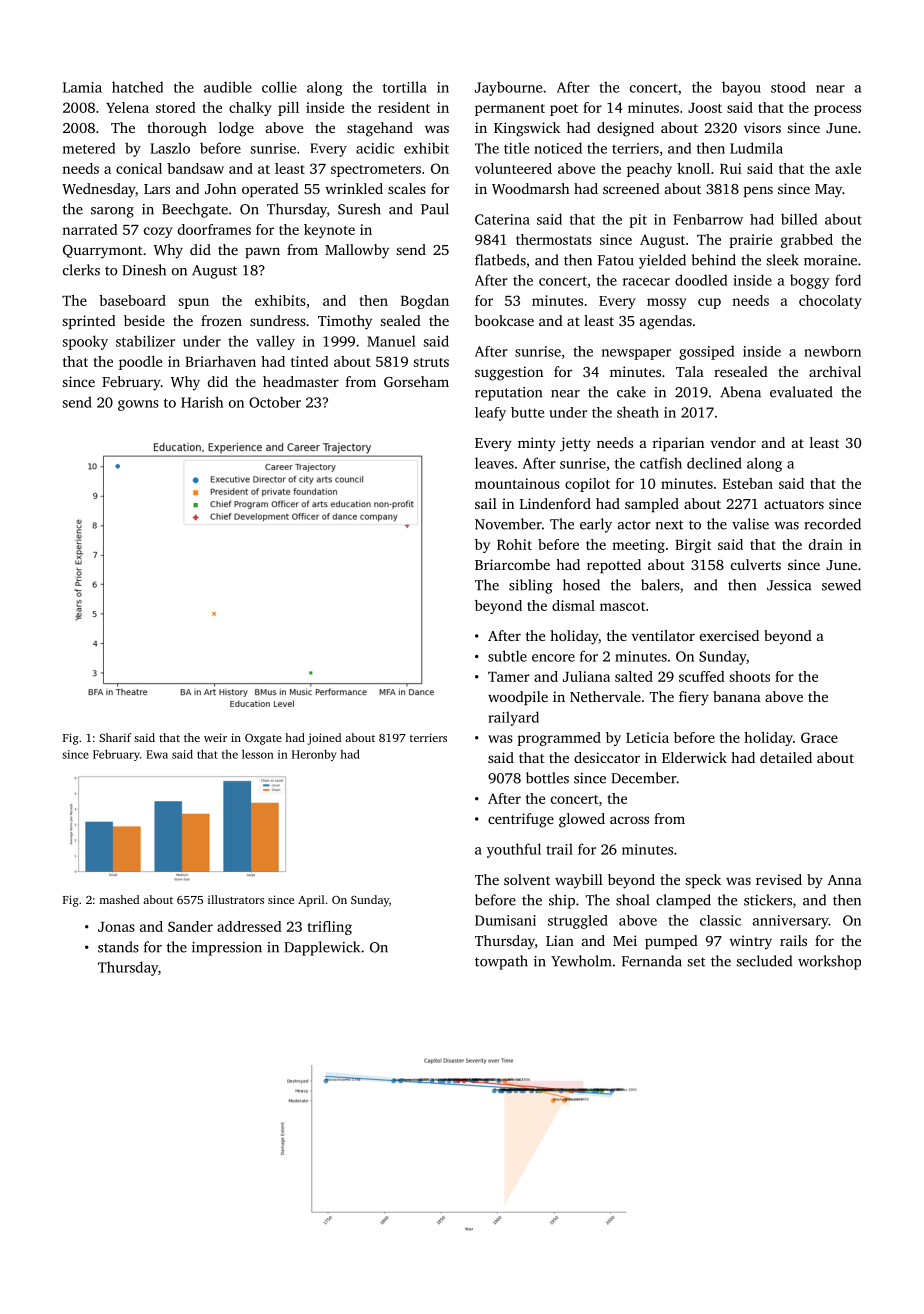  I want to click on Gorseham, so click(416, 381).
